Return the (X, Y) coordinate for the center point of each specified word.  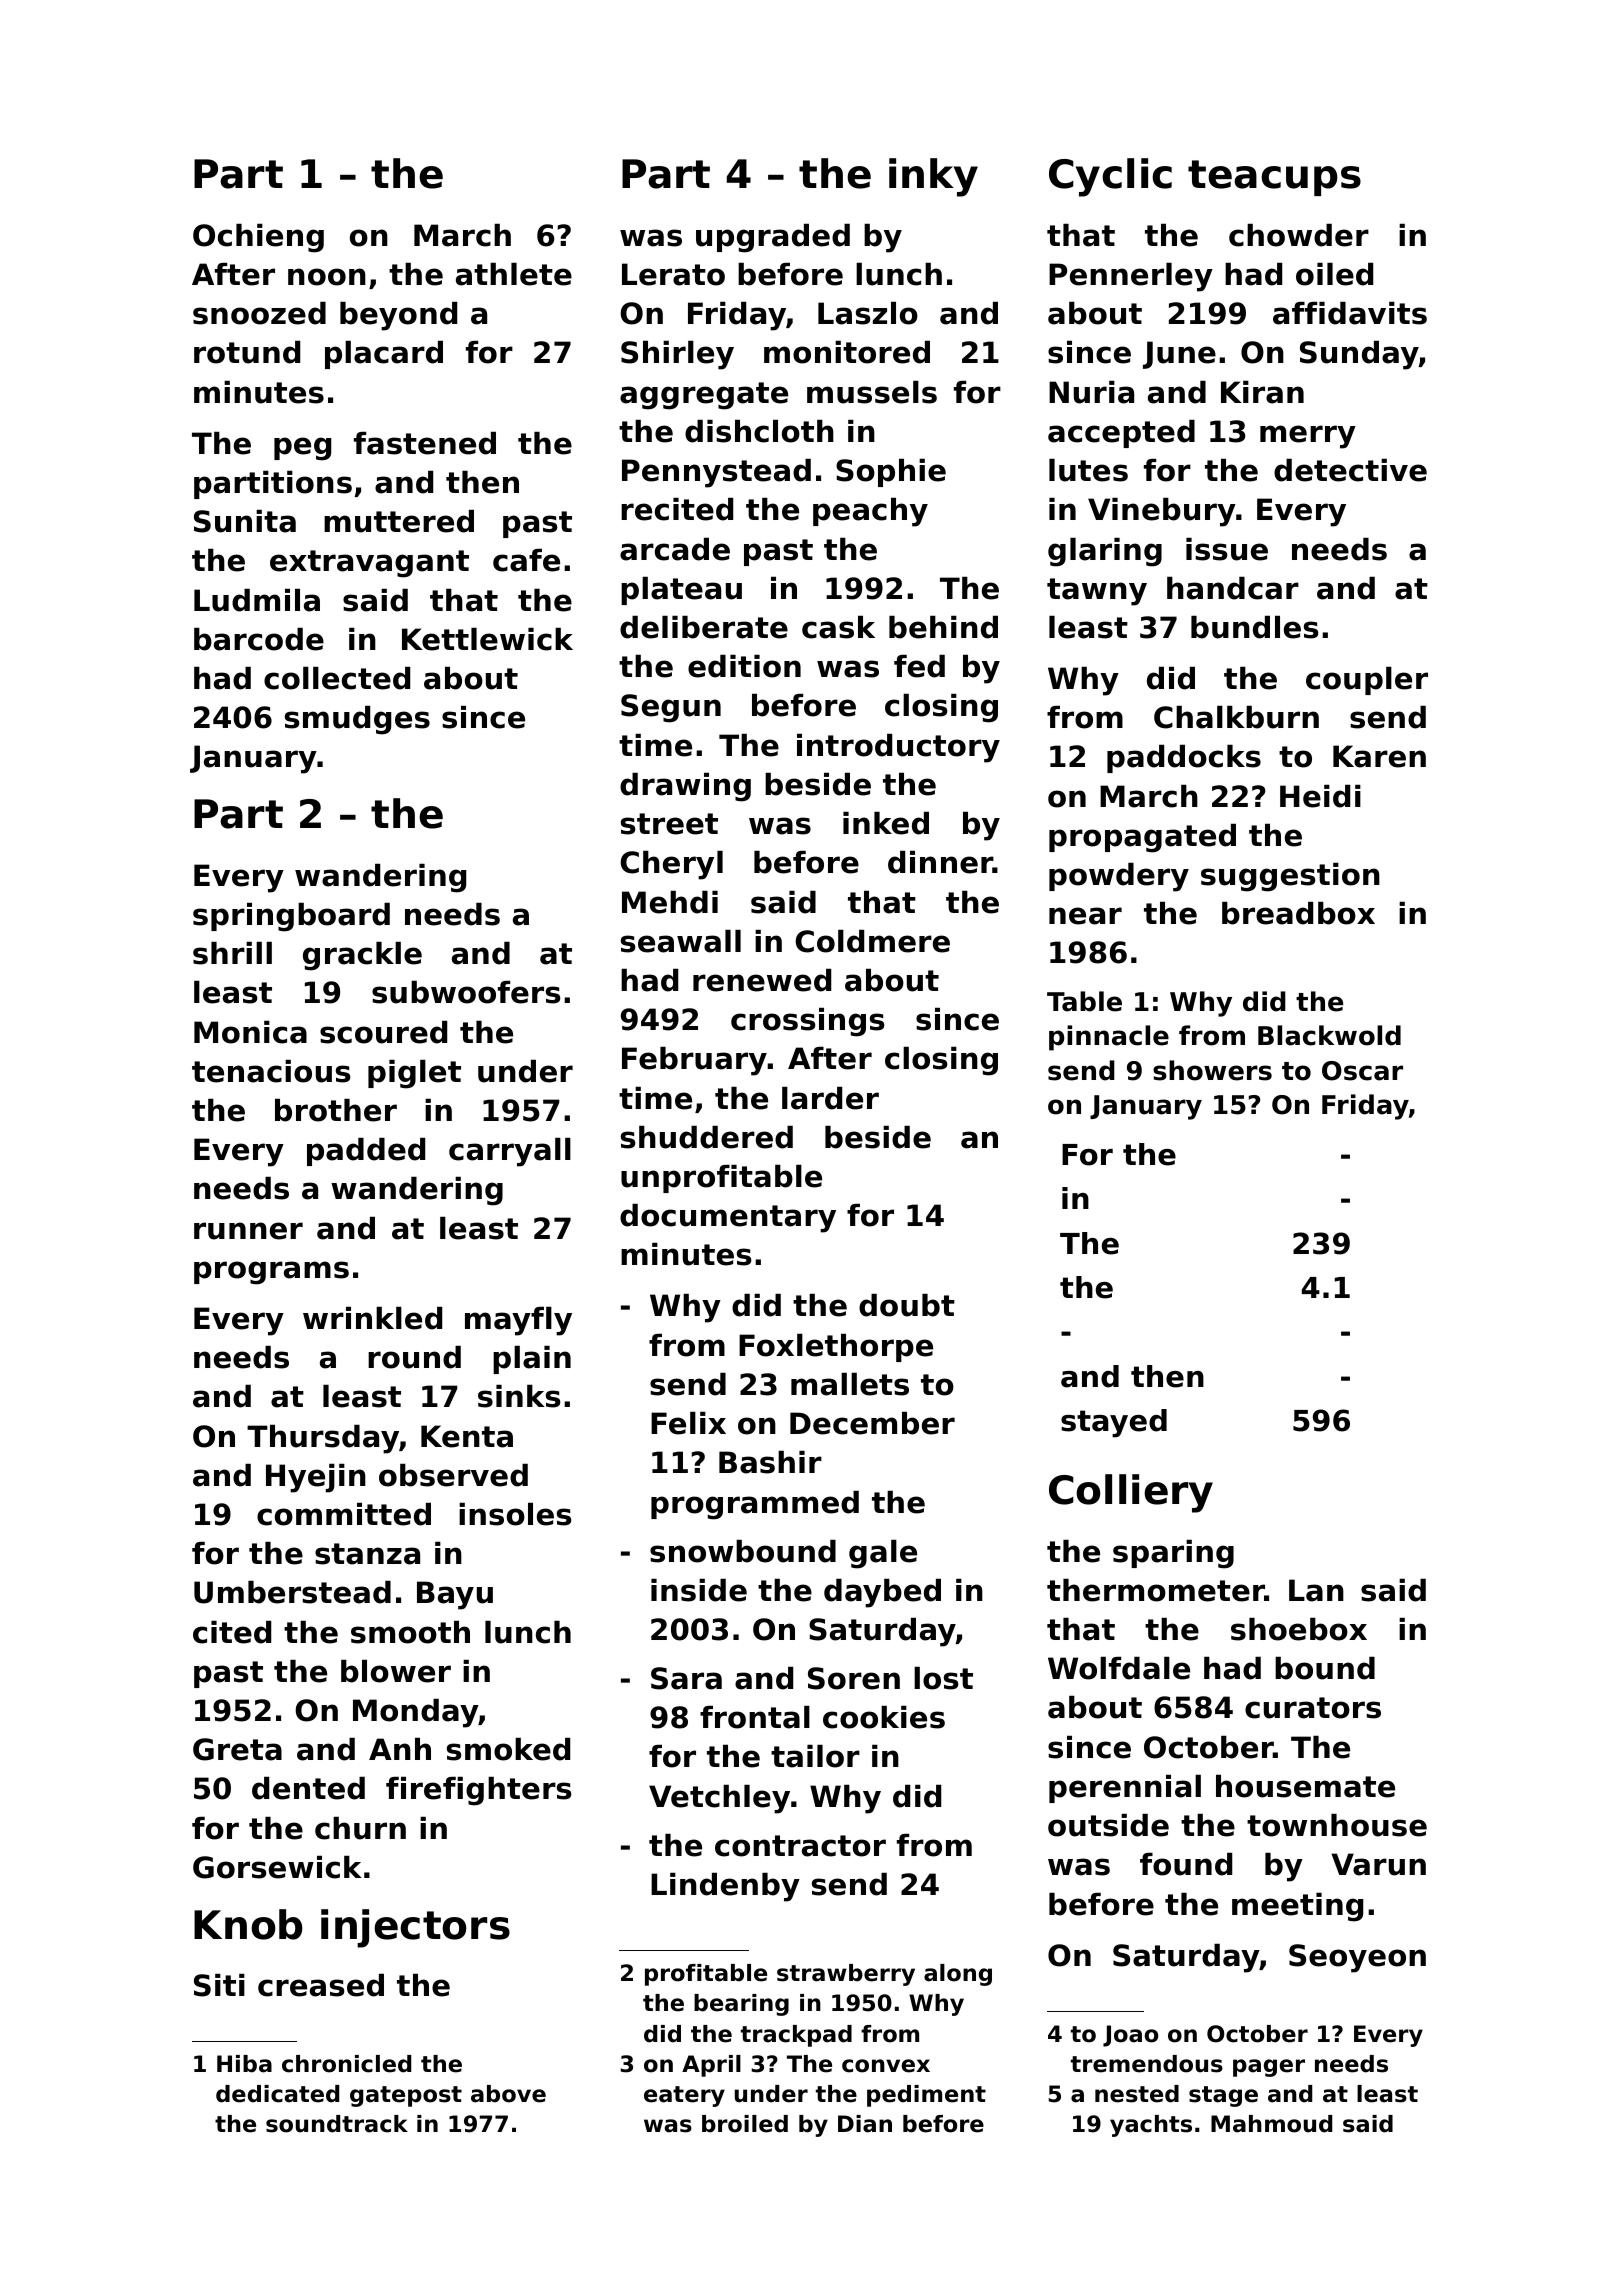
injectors (415, 1928)
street (669, 824)
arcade (675, 549)
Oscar (1362, 1071)
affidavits (1350, 313)
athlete (514, 274)
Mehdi (670, 902)
